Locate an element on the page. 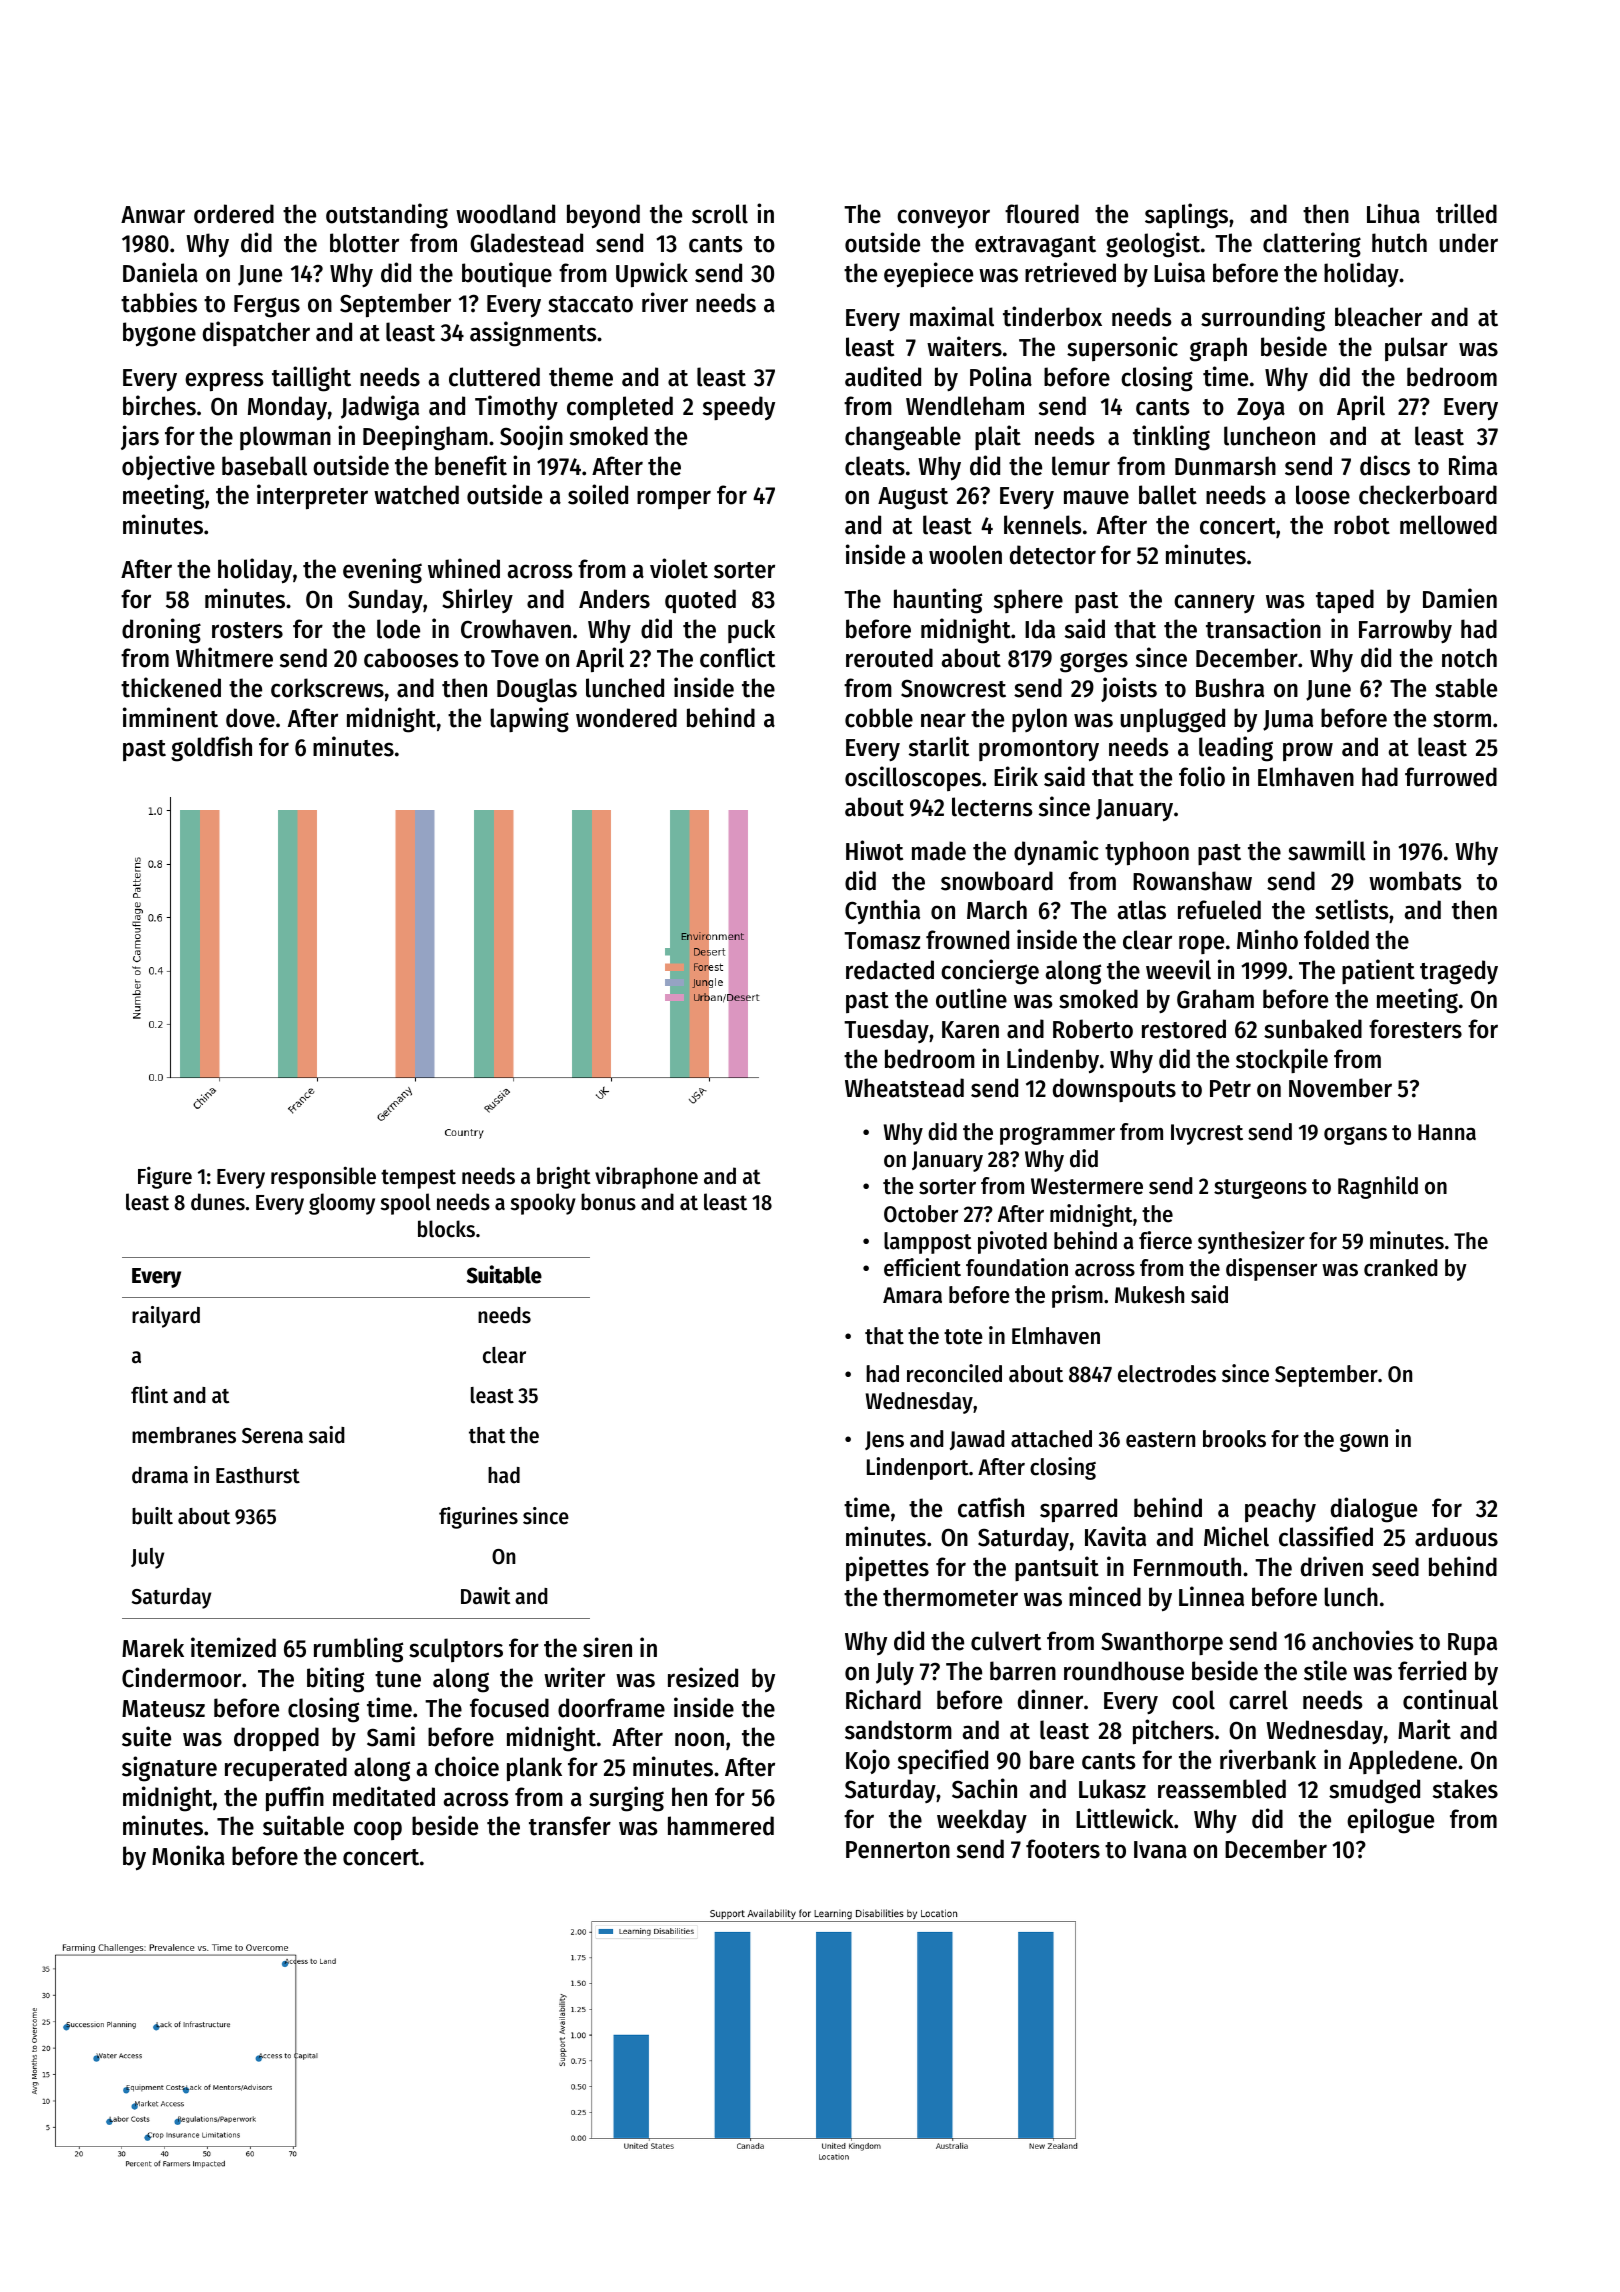 The height and width of the document is (2292, 1620). ordered is located at coordinates (234, 214).
